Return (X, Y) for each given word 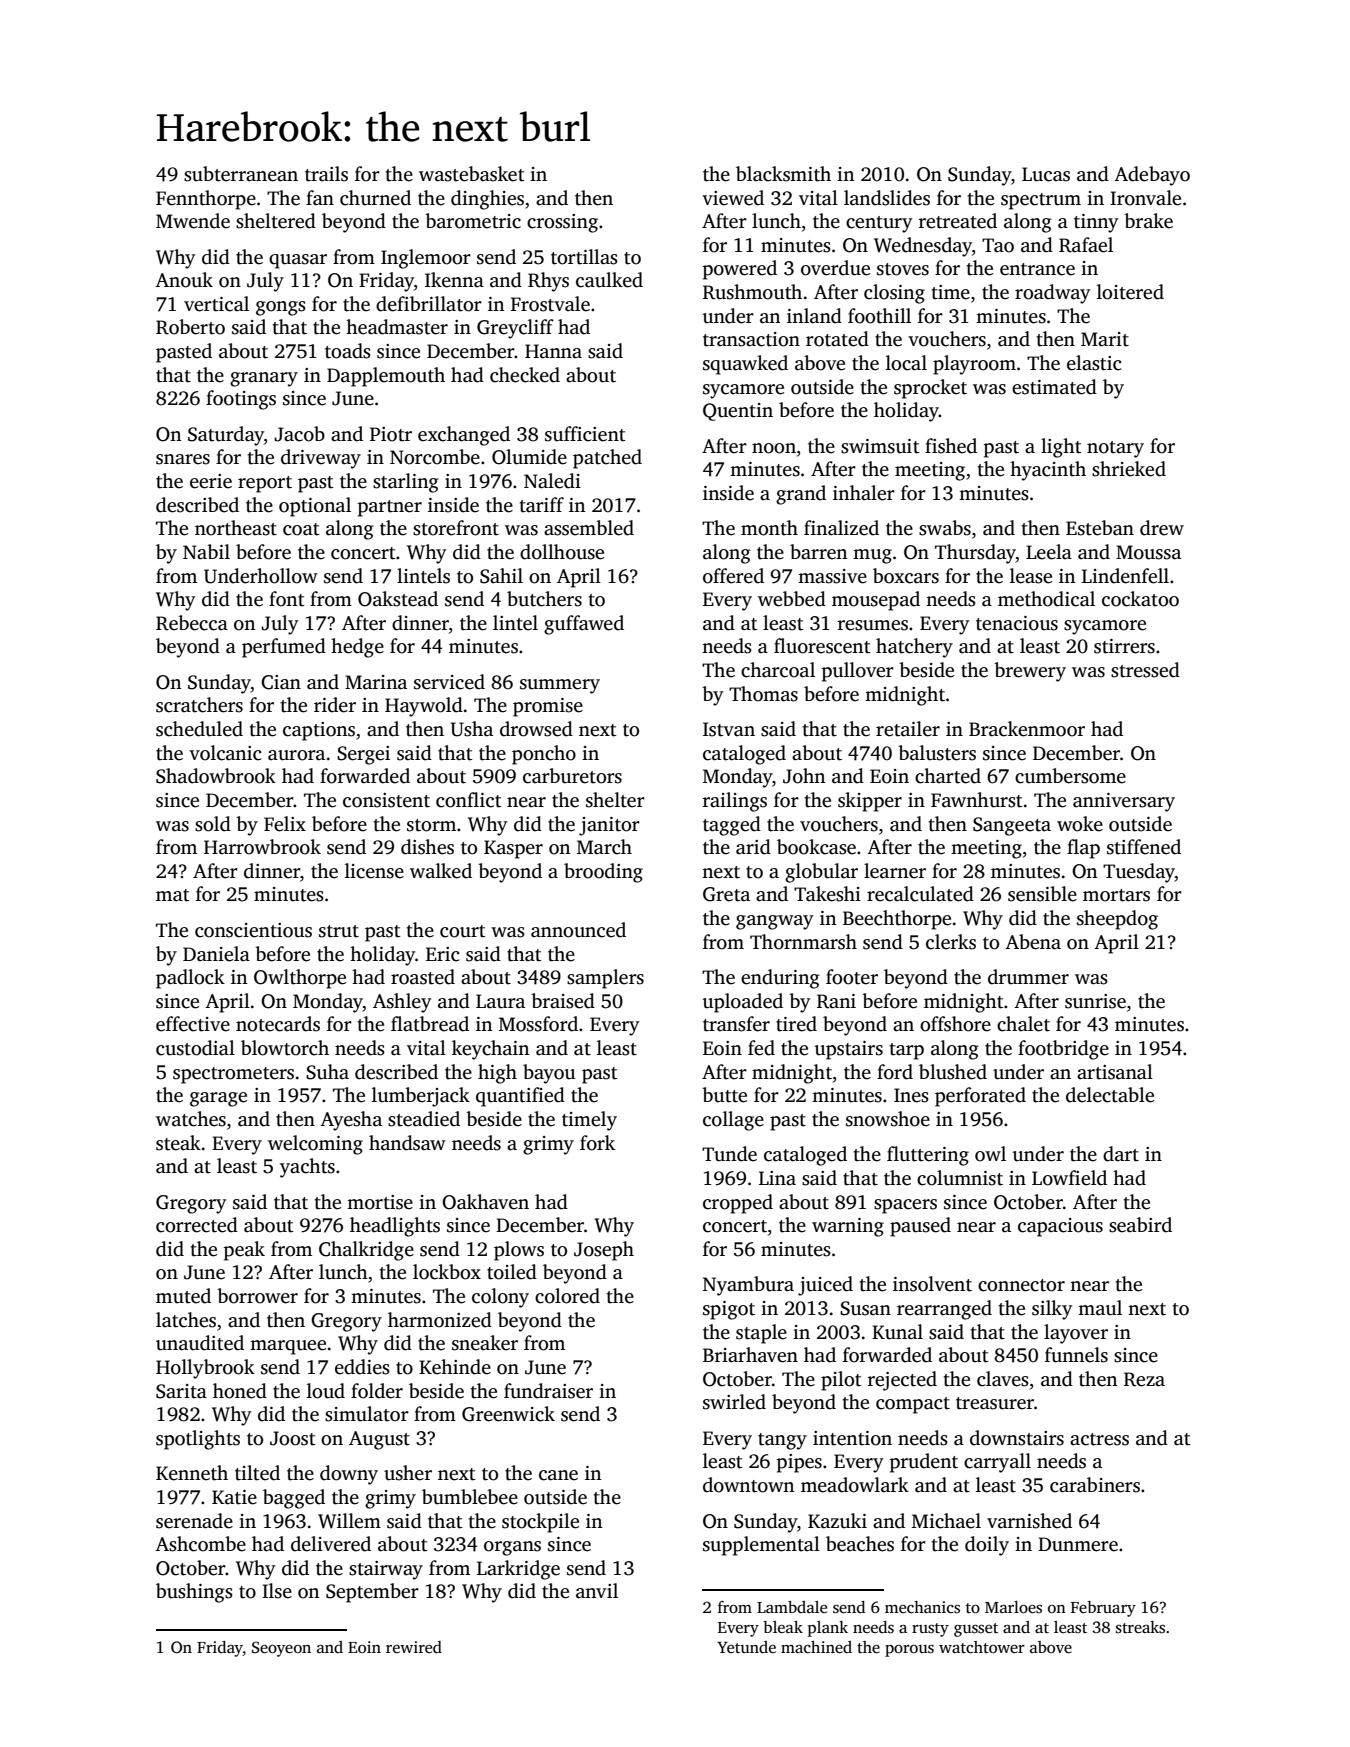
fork (597, 1143)
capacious (1060, 1227)
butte (724, 1095)
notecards (278, 1024)
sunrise (1095, 1001)
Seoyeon (281, 1649)
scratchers (199, 705)
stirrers (1124, 646)
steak (178, 1143)
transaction (751, 339)
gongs (281, 308)
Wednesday (923, 247)
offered (733, 576)
